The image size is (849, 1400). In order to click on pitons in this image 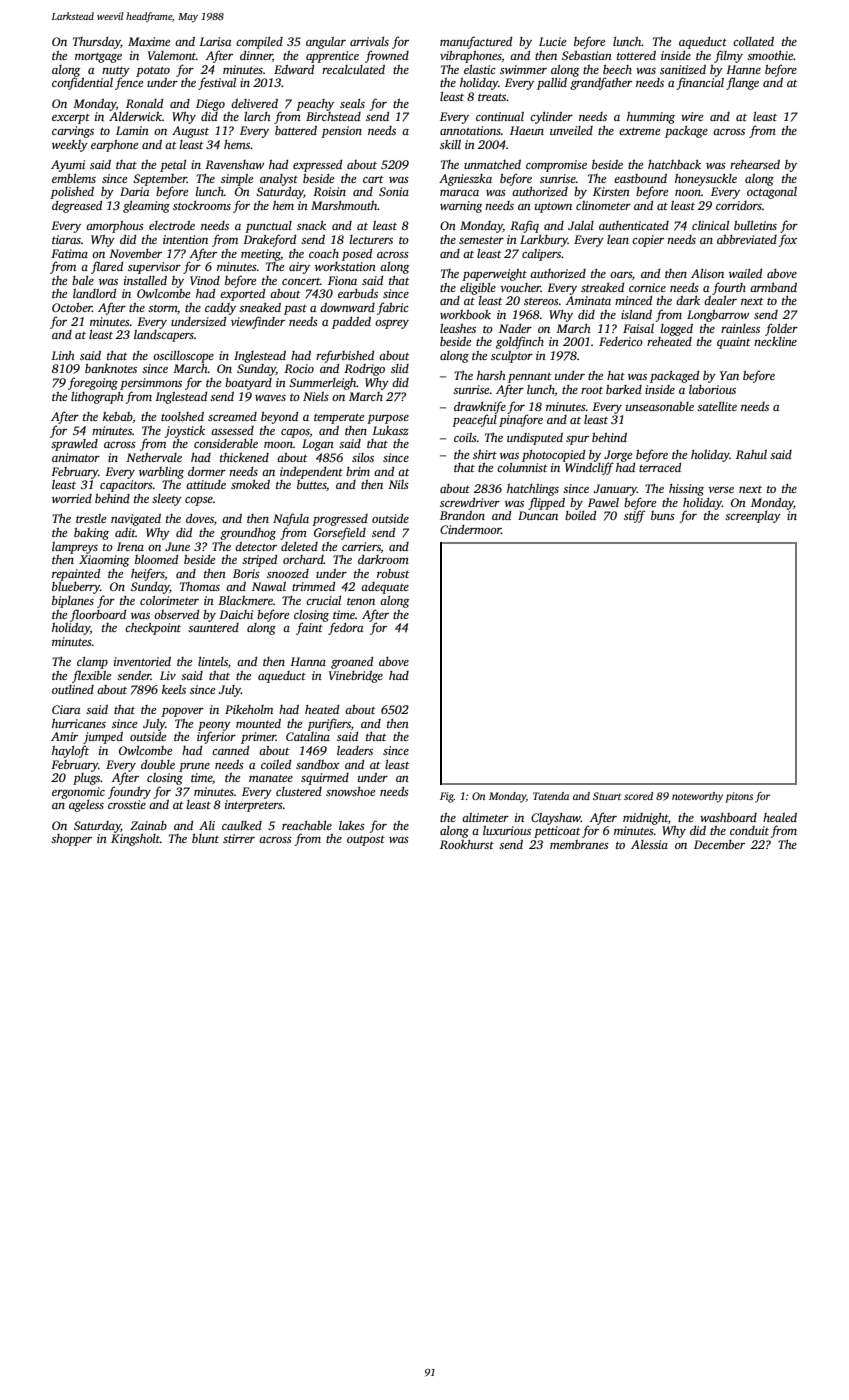, I will do `click(739, 797)`.
